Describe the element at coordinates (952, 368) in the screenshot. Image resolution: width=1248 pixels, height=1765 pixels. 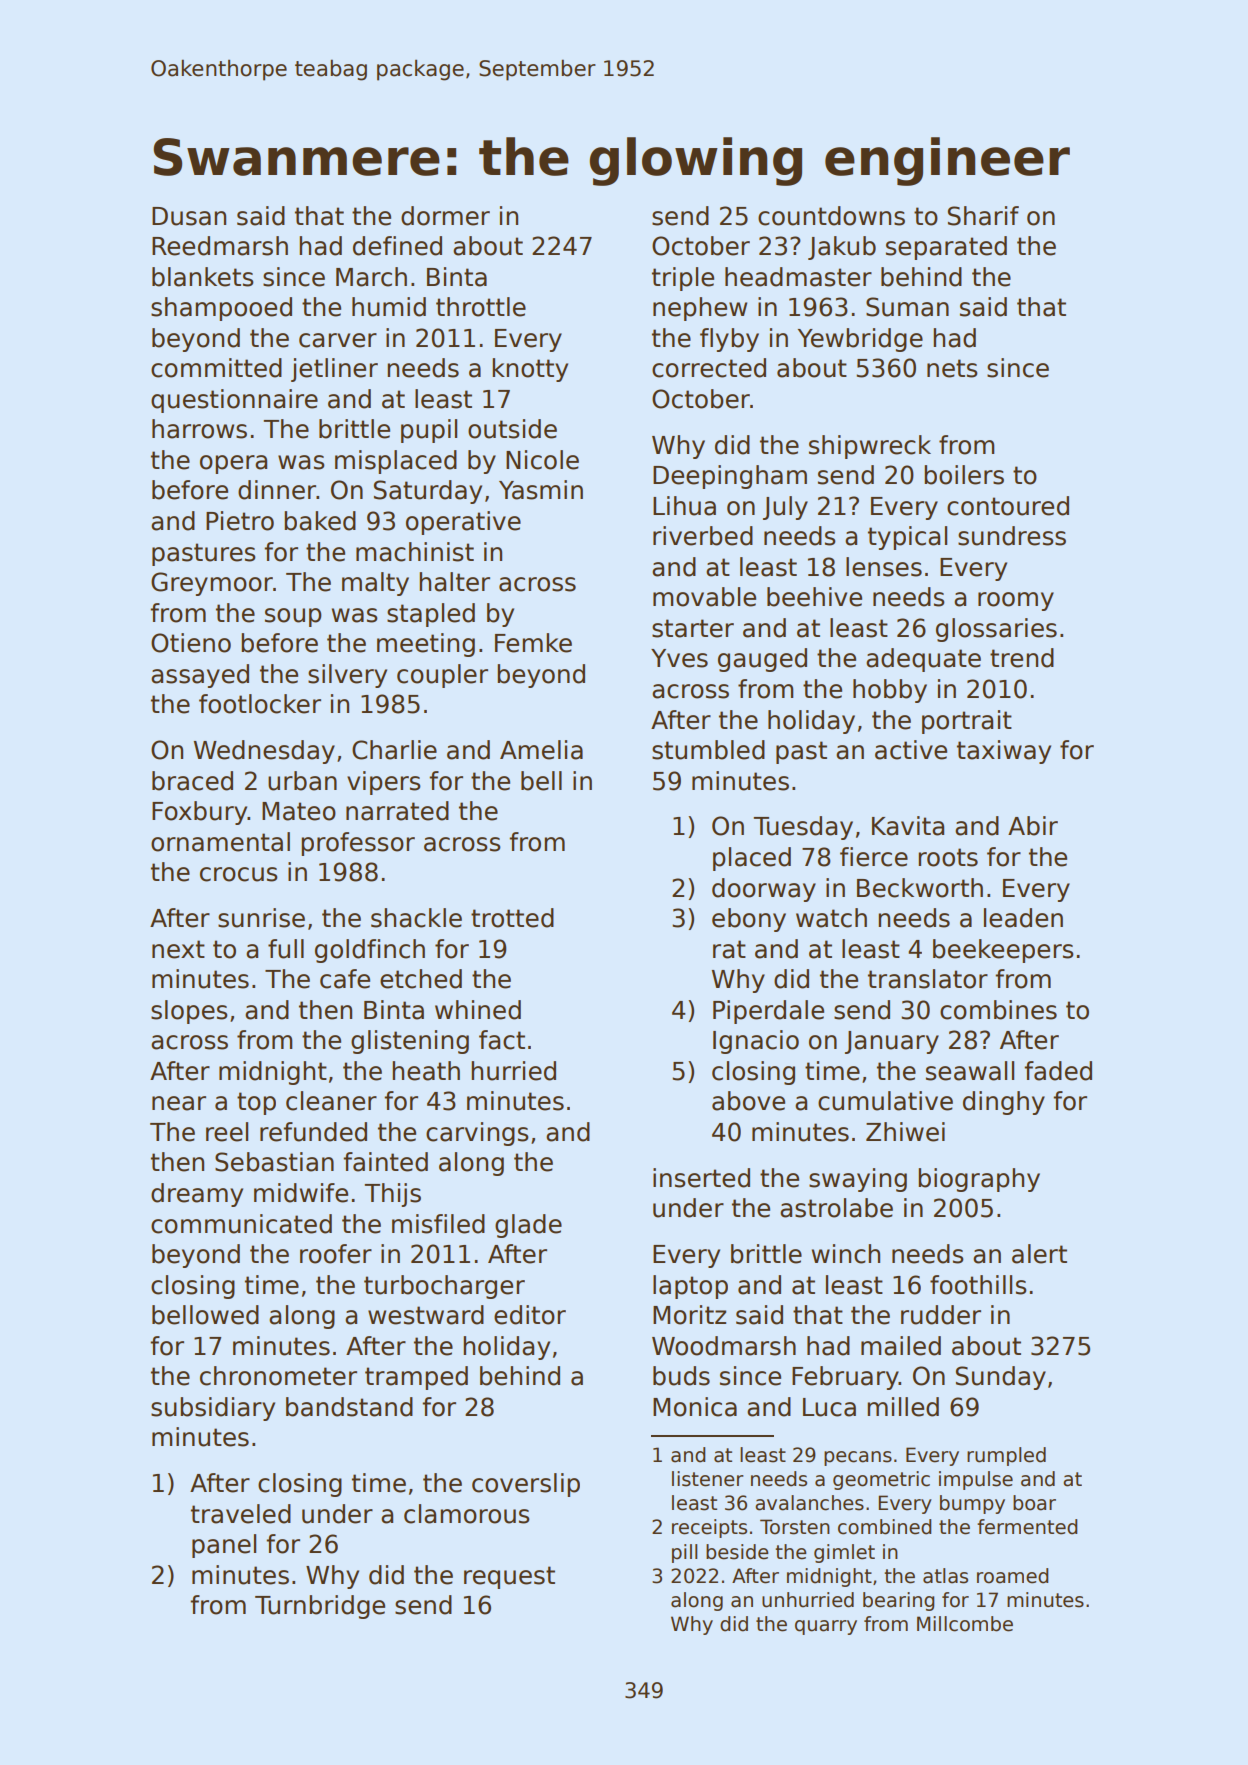
I see `nets` at that location.
